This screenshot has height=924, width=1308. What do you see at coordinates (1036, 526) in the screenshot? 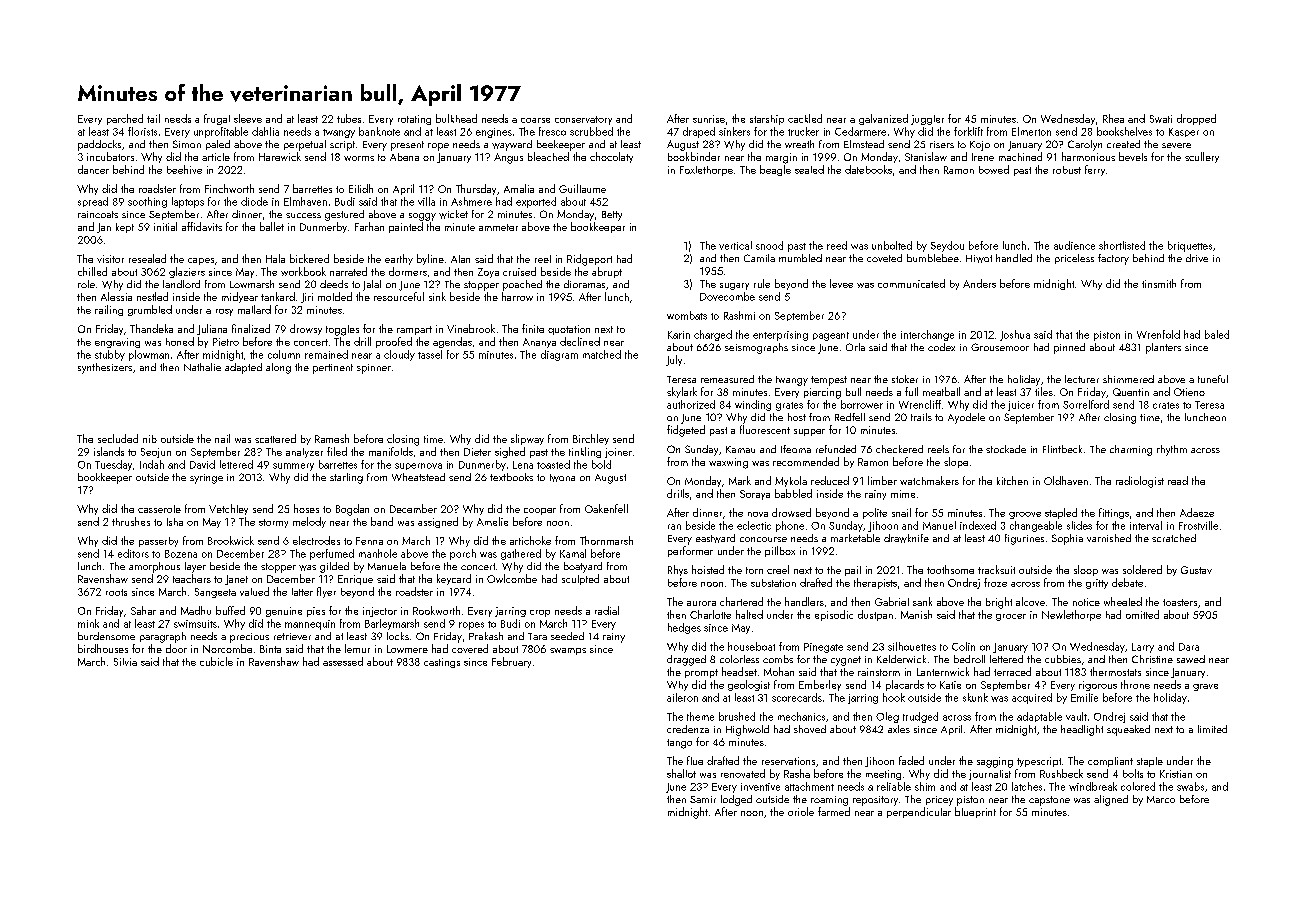
I see `changeable` at bounding box center [1036, 526].
